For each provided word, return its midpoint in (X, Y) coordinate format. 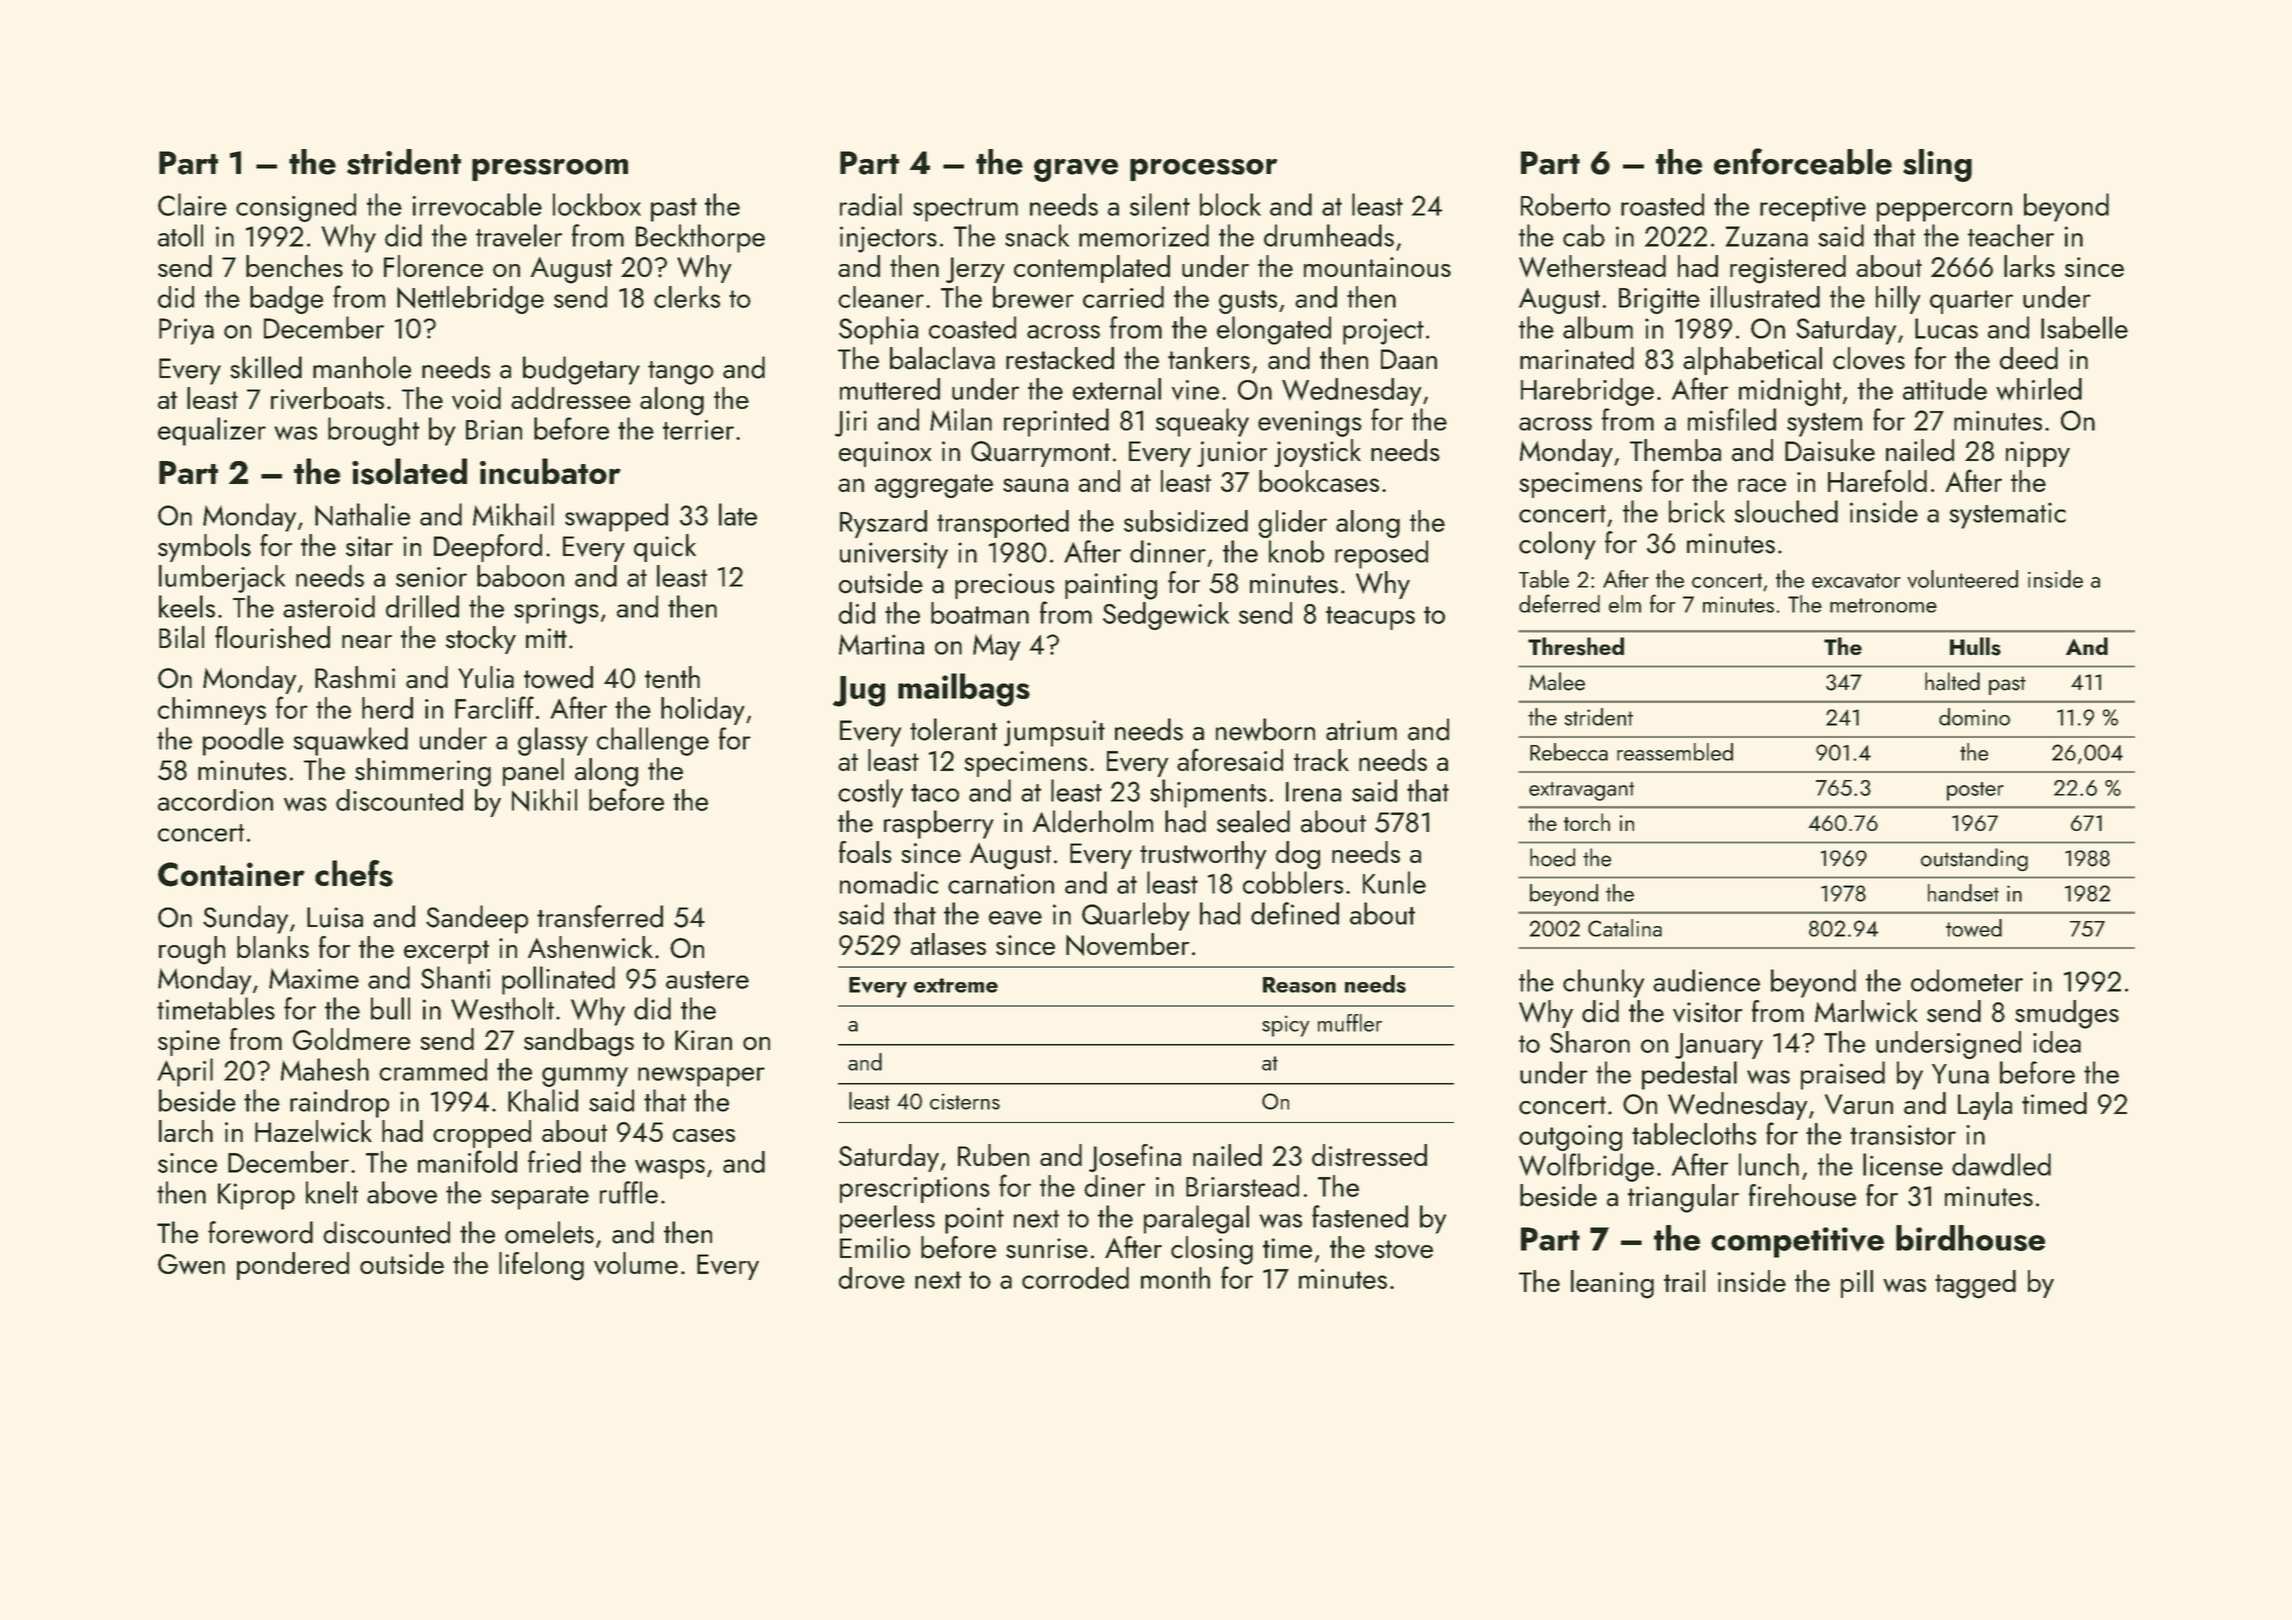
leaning (1612, 1284)
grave (1076, 170)
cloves (1869, 358)
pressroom (550, 169)
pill (1857, 1284)
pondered (293, 1266)
